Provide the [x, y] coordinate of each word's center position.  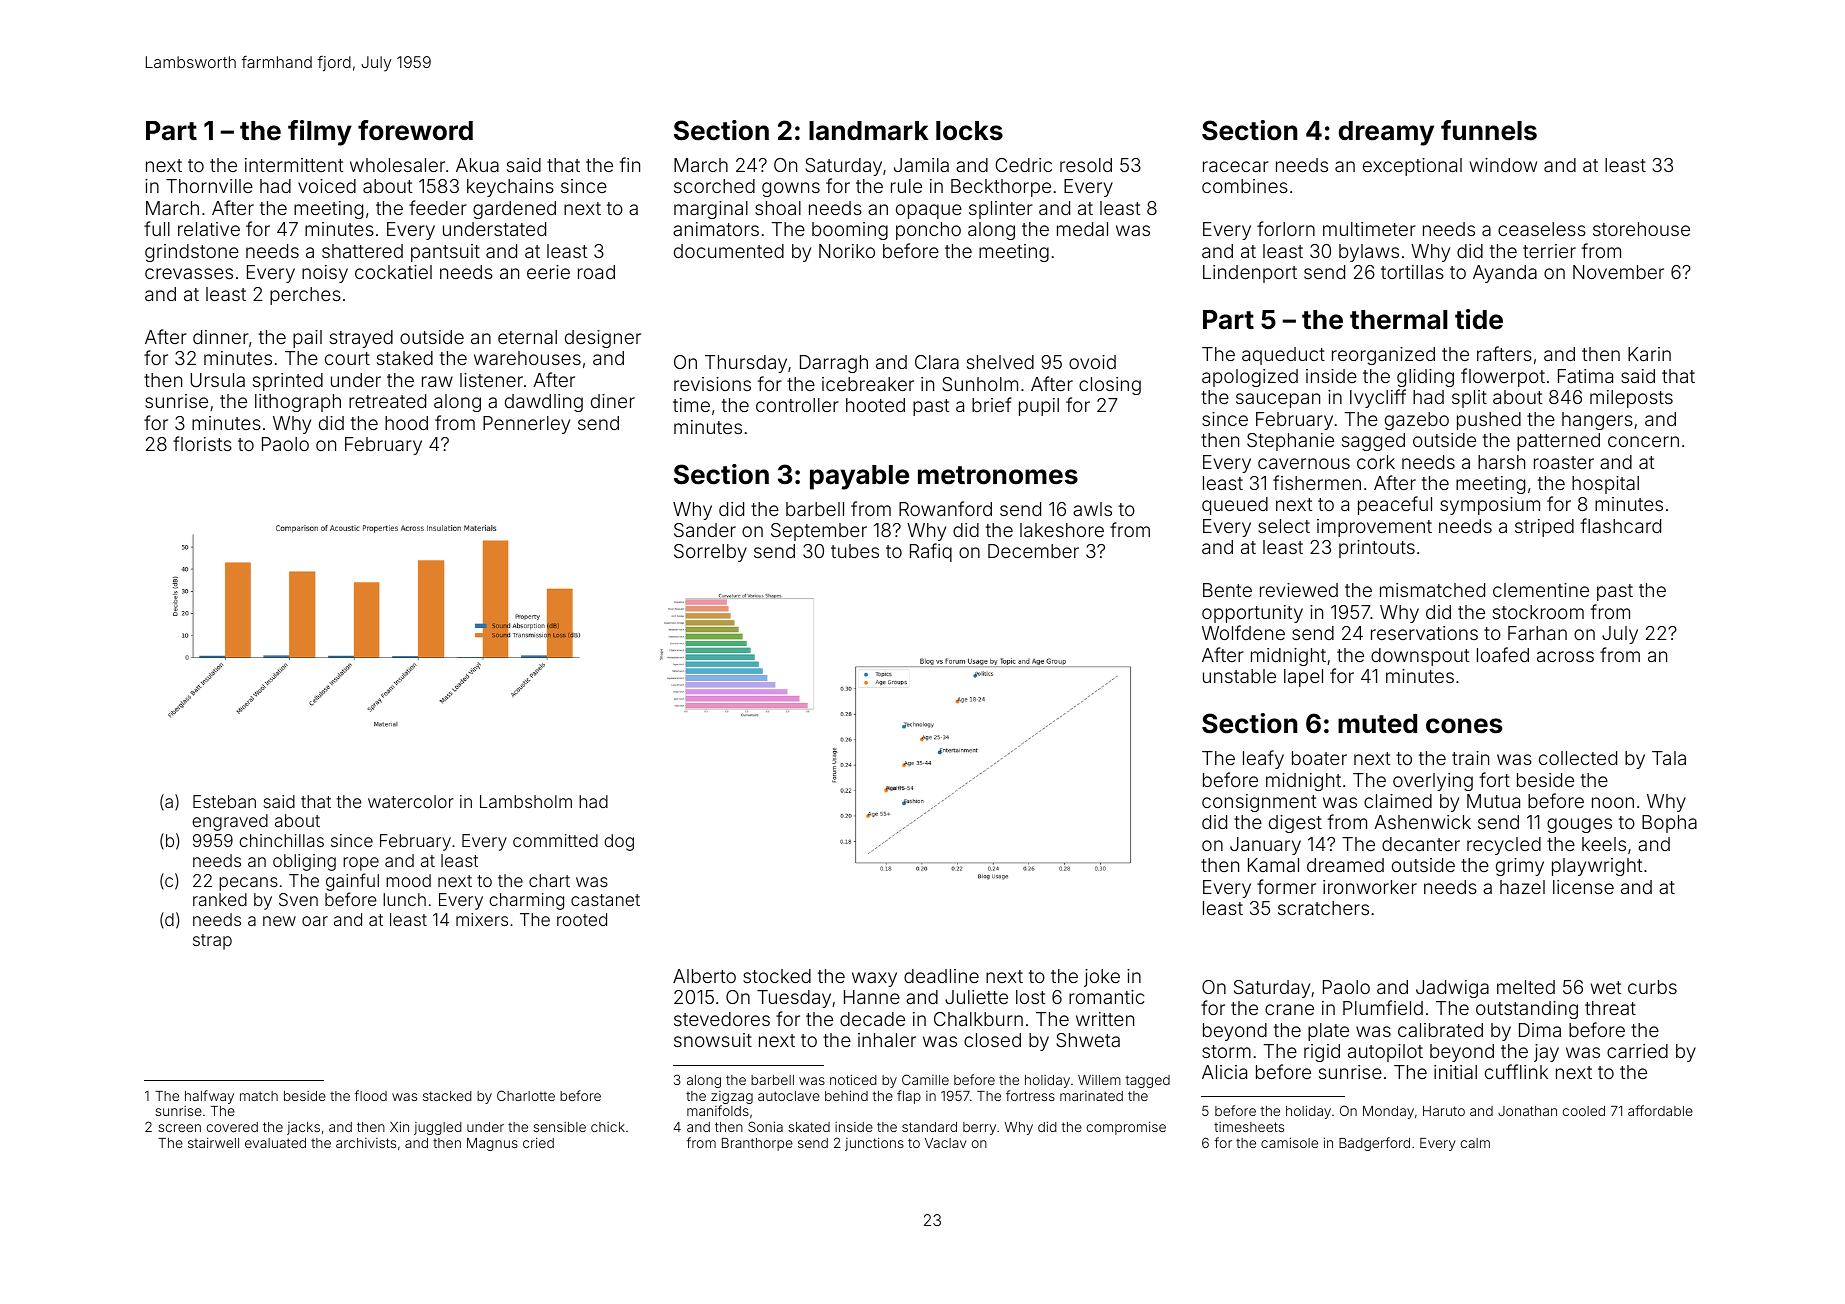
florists [202, 443]
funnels [1489, 130]
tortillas [1412, 272]
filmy [320, 133]
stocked [777, 976]
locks [969, 131]
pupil [1039, 407]
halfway [209, 1097]
